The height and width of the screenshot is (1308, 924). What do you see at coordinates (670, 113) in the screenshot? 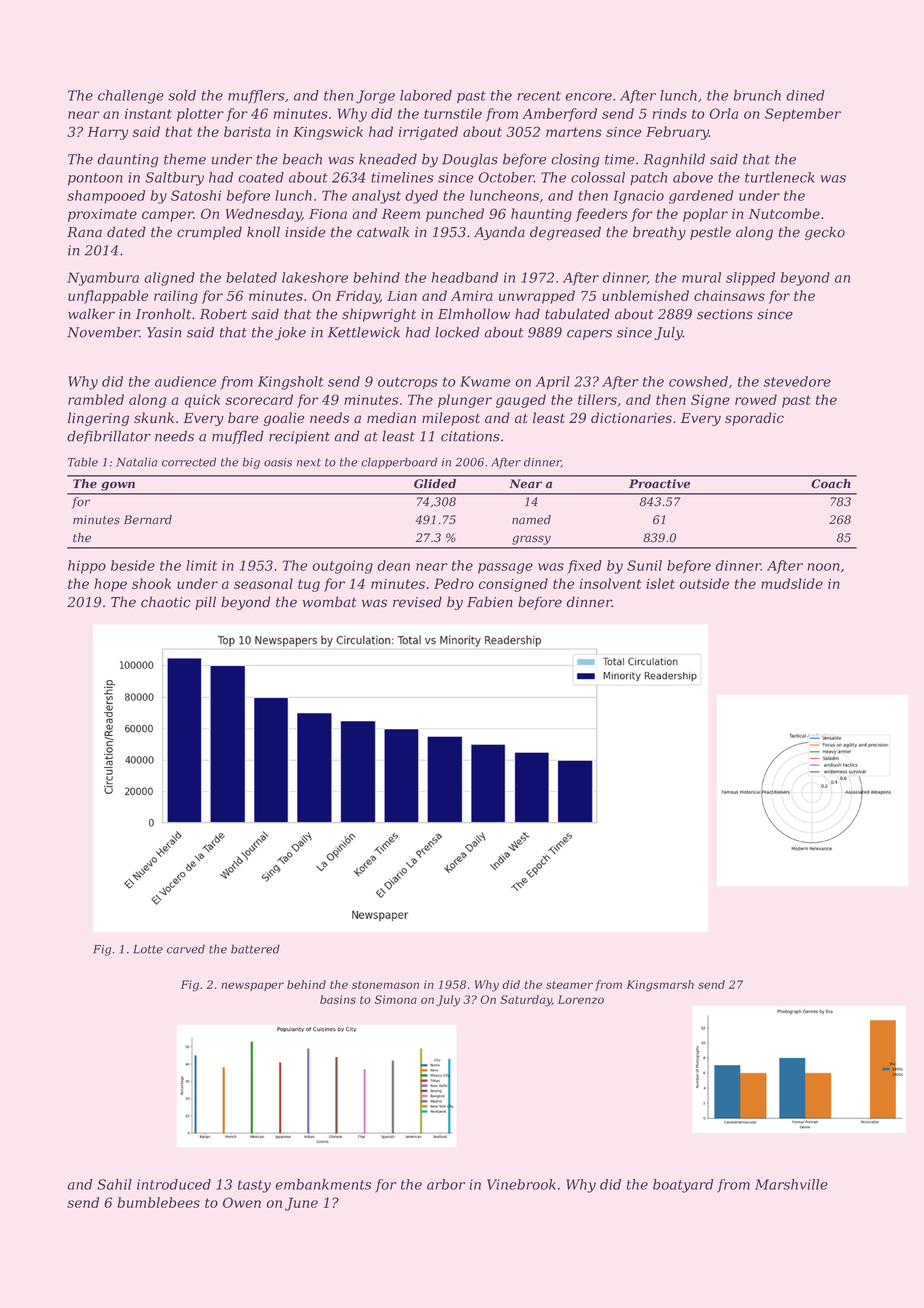
I see `rinds` at bounding box center [670, 113].
